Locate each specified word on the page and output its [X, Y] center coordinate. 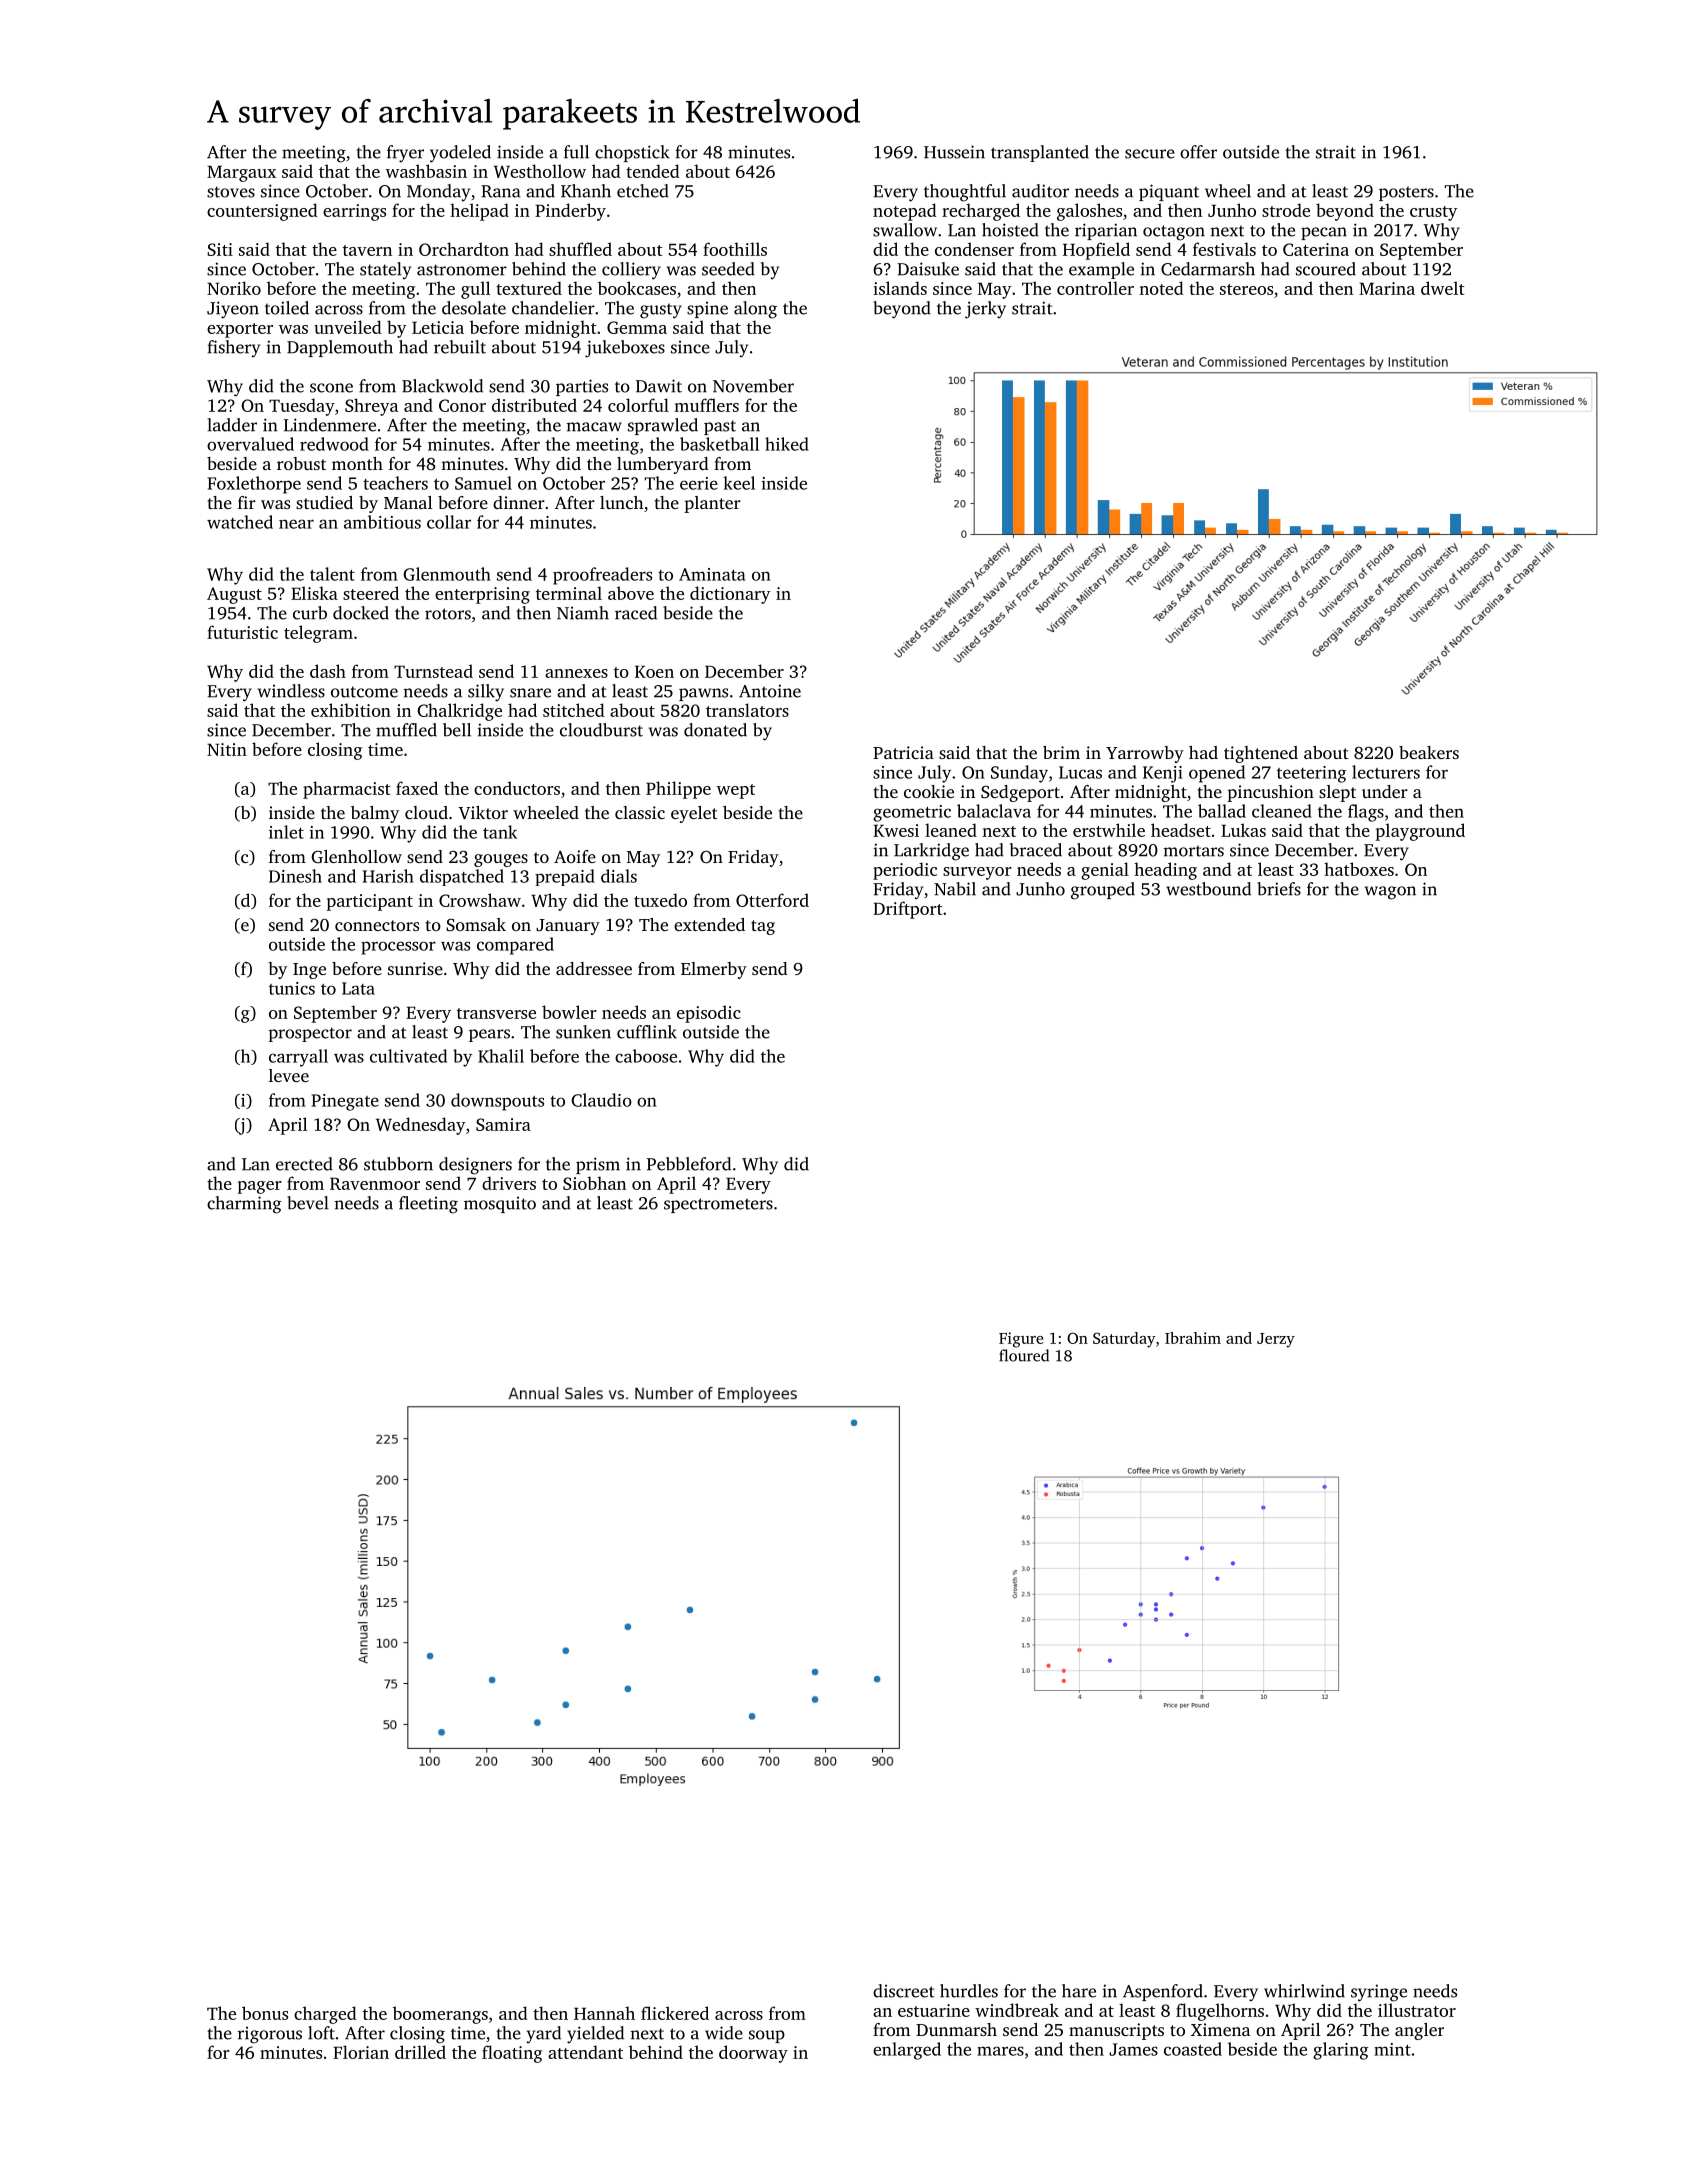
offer [1198, 152]
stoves [231, 192]
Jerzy [1276, 1340]
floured [1024, 1355]
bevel [308, 1203]
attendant [585, 2052]
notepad [905, 212]
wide [724, 2033]
